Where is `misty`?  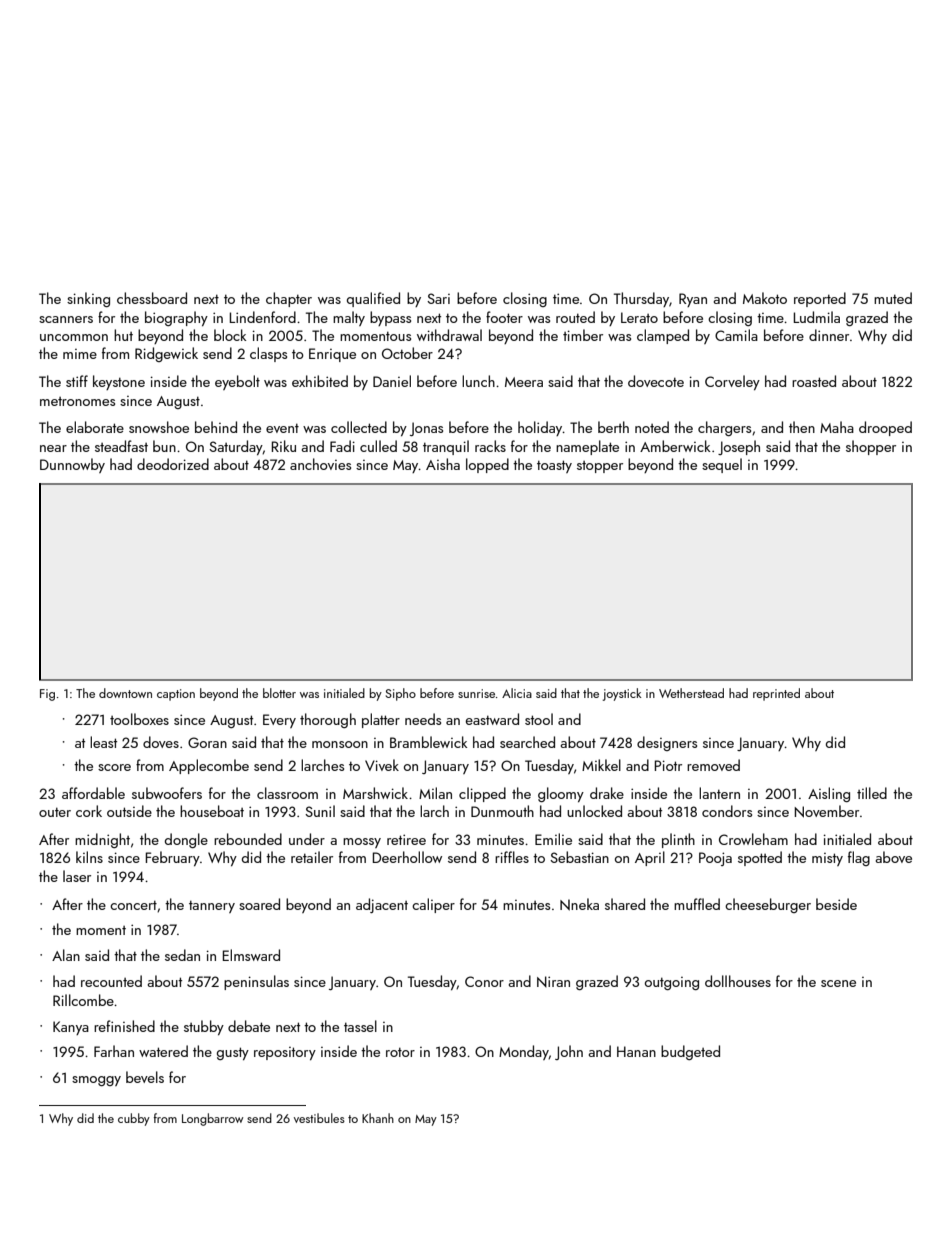 misty is located at coordinates (827, 859).
